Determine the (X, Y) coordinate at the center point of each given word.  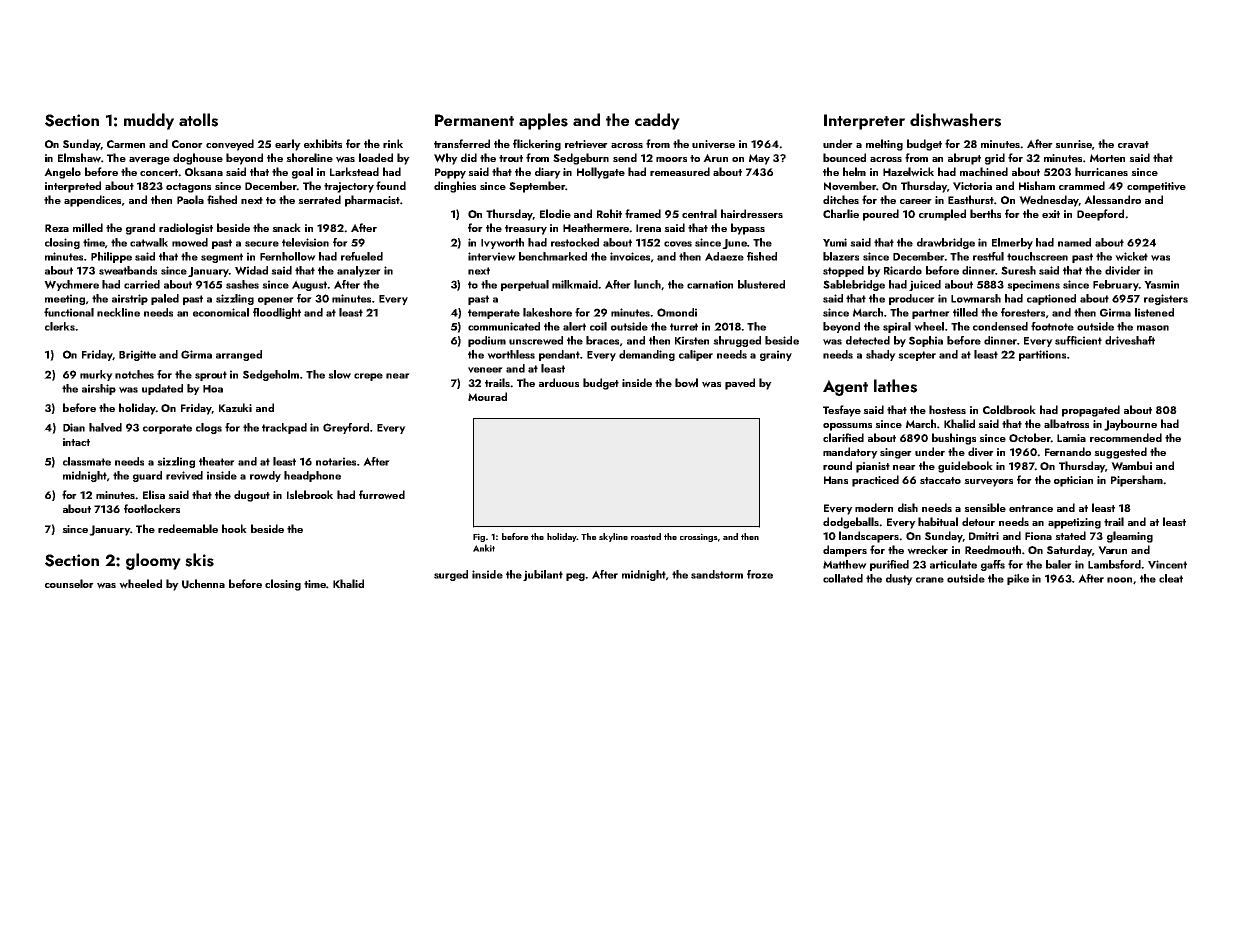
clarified (843, 437)
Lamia (1071, 438)
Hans (836, 480)
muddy (149, 121)
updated (162, 389)
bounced (844, 157)
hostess (947, 409)
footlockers (152, 508)
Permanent (474, 120)
